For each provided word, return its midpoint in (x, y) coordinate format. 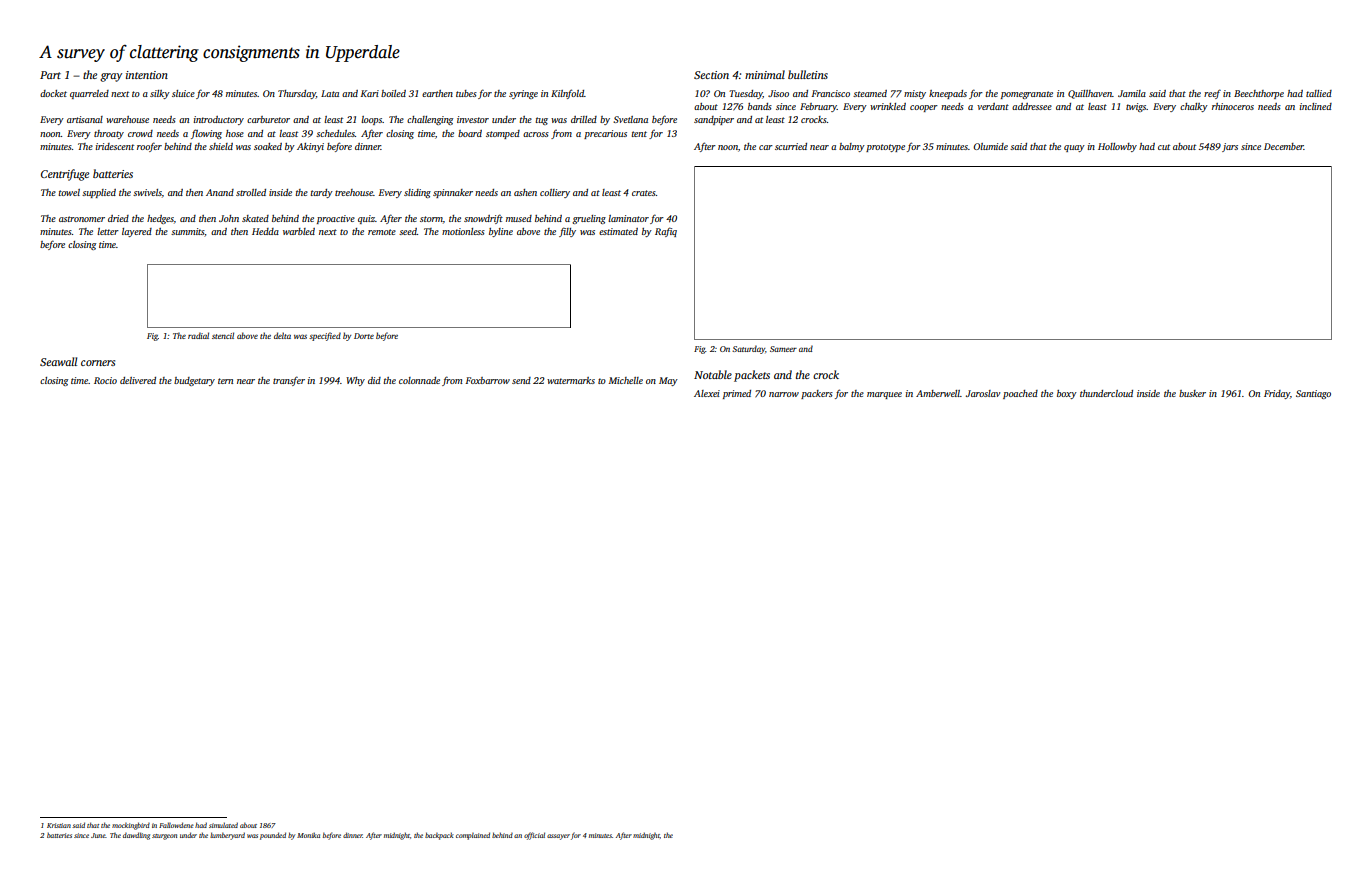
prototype (885, 148)
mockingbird (131, 826)
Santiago (1313, 394)
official (534, 836)
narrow (784, 394)
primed (737, 394)
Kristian (59, 825)
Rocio (105, 380)
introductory (218, 120)
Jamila (1132, 93)
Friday (1277, 394)
